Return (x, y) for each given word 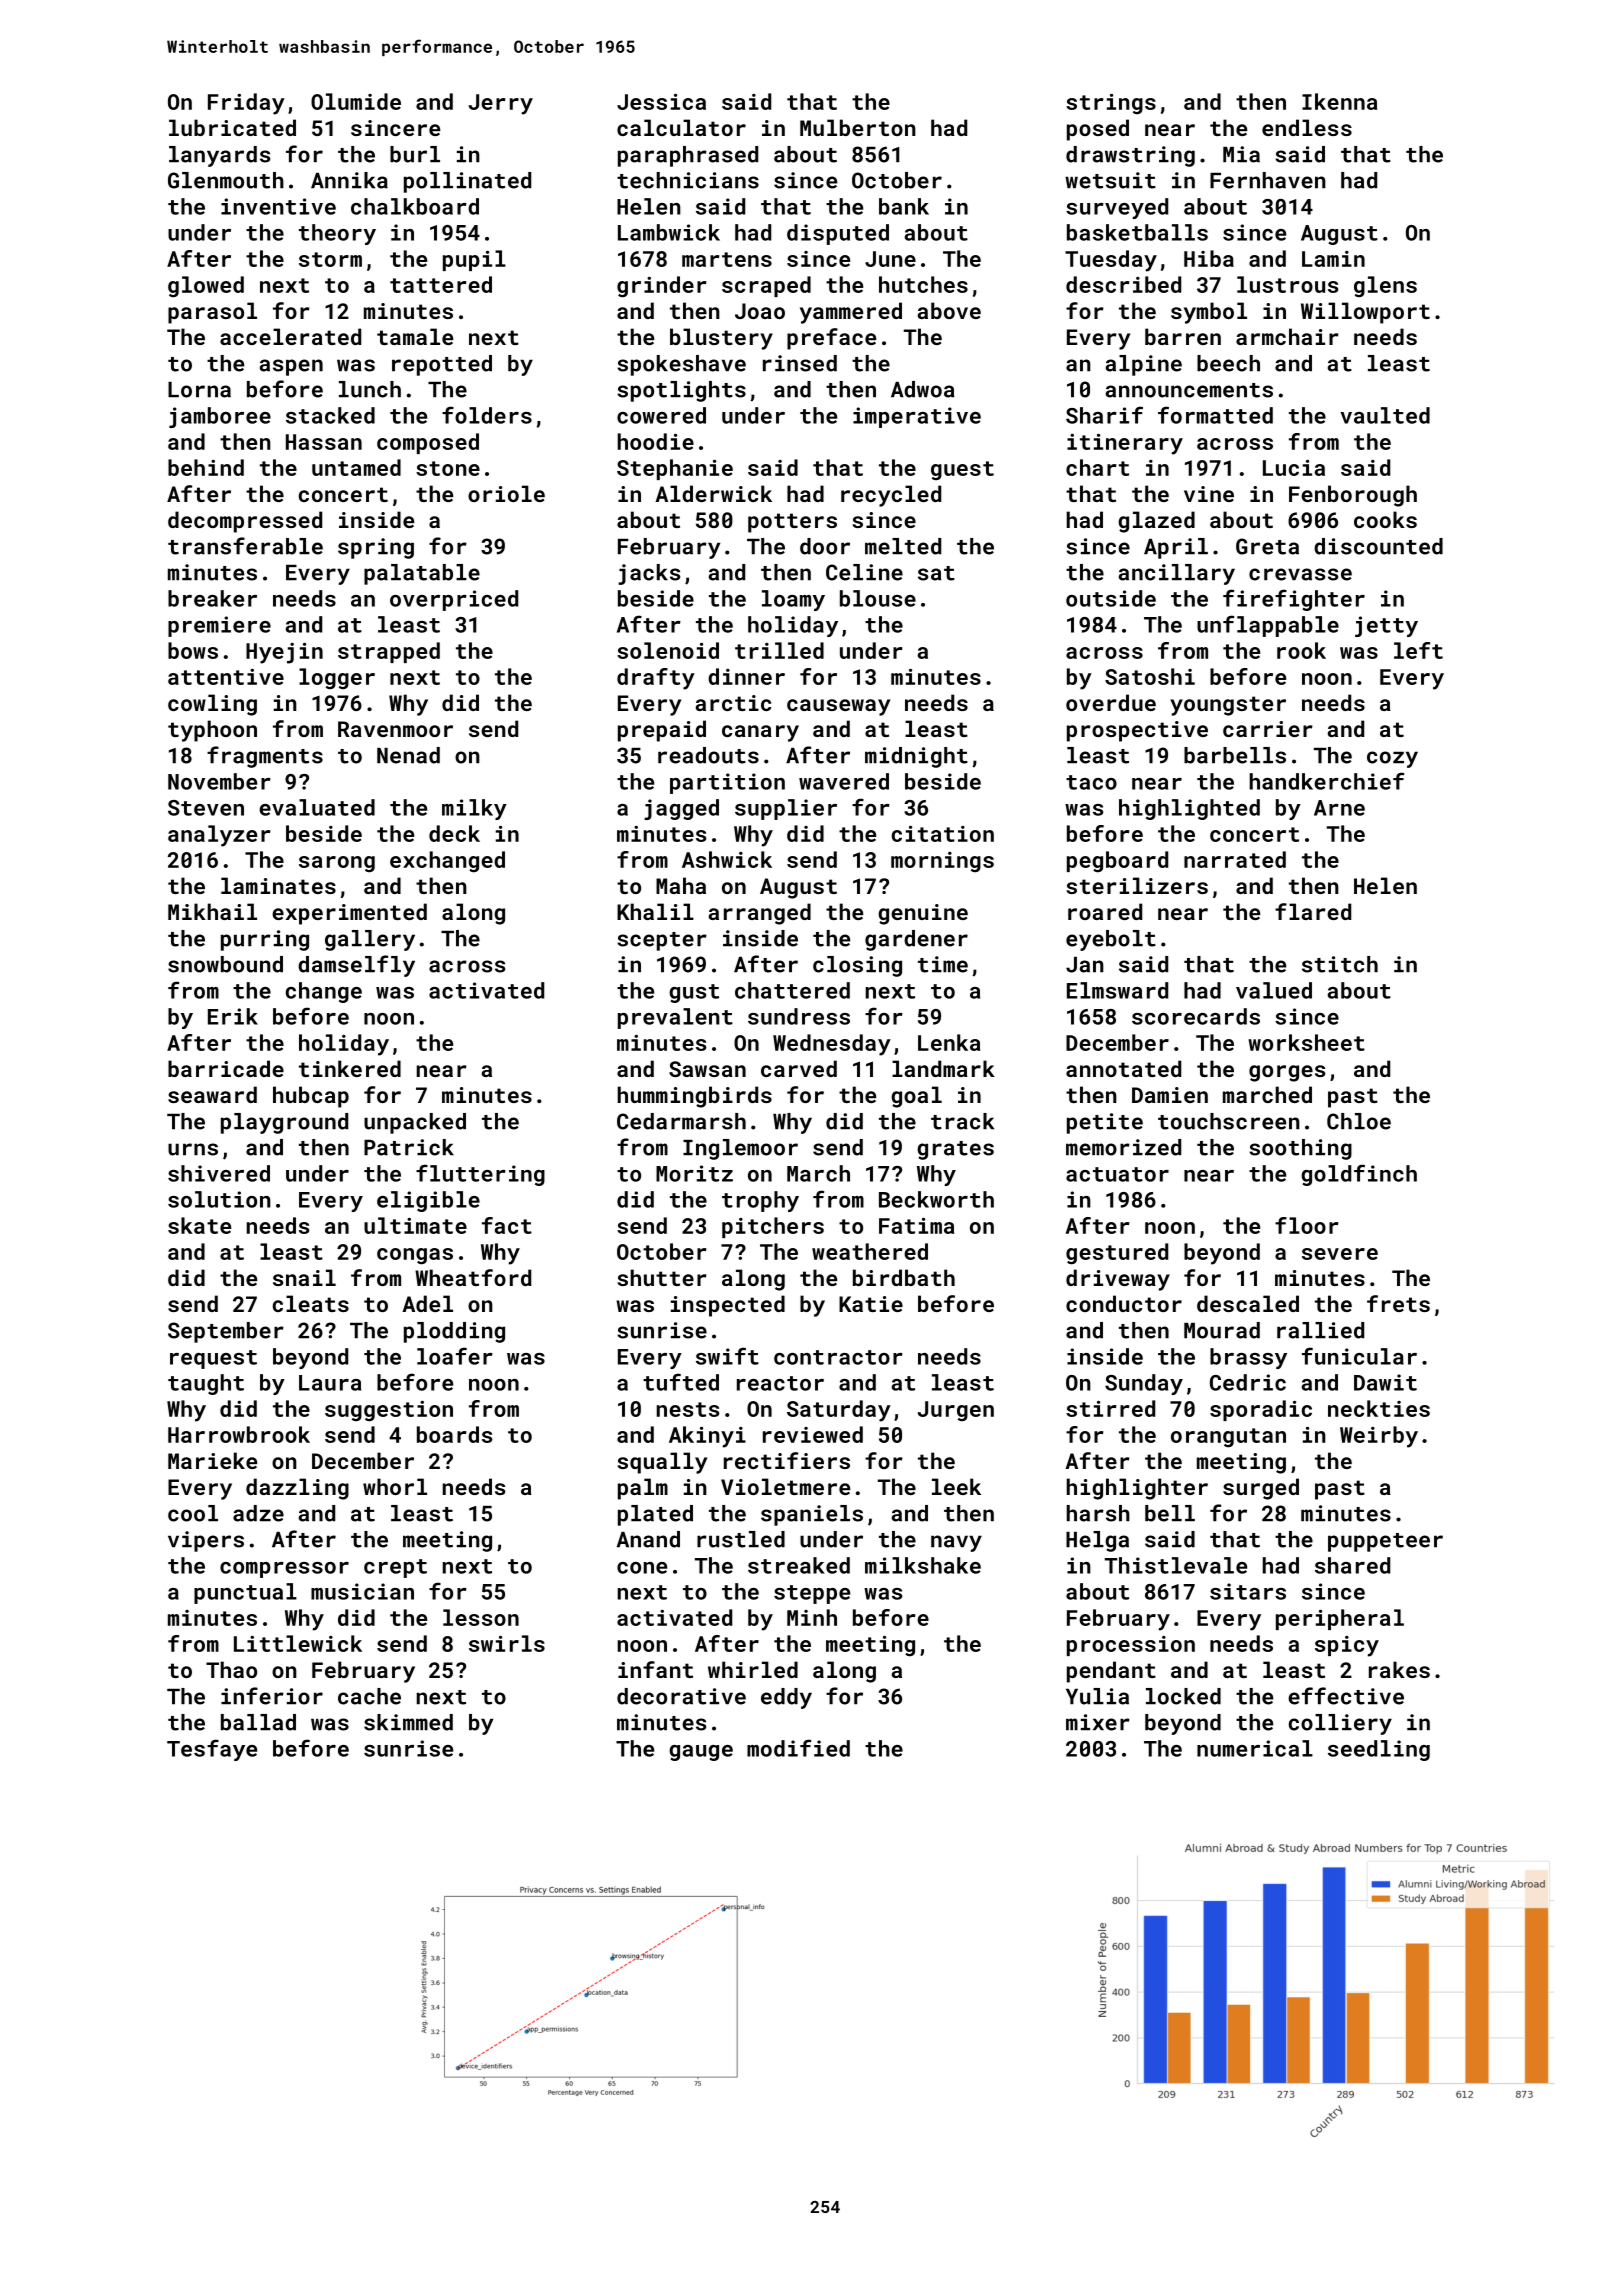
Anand (648, 1539)
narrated (1235, 859)
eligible (428, 1201)
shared (1352, 1565)
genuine (923, 914)
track (962, 1121)
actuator (1117, 1174)
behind (206, 467)
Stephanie (675, 469)
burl (415, 154)
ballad (258, 1722)
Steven (206, 808)
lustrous (1287, 284)
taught (206, 1384)
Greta (1267, 546)
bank (904, 206)
